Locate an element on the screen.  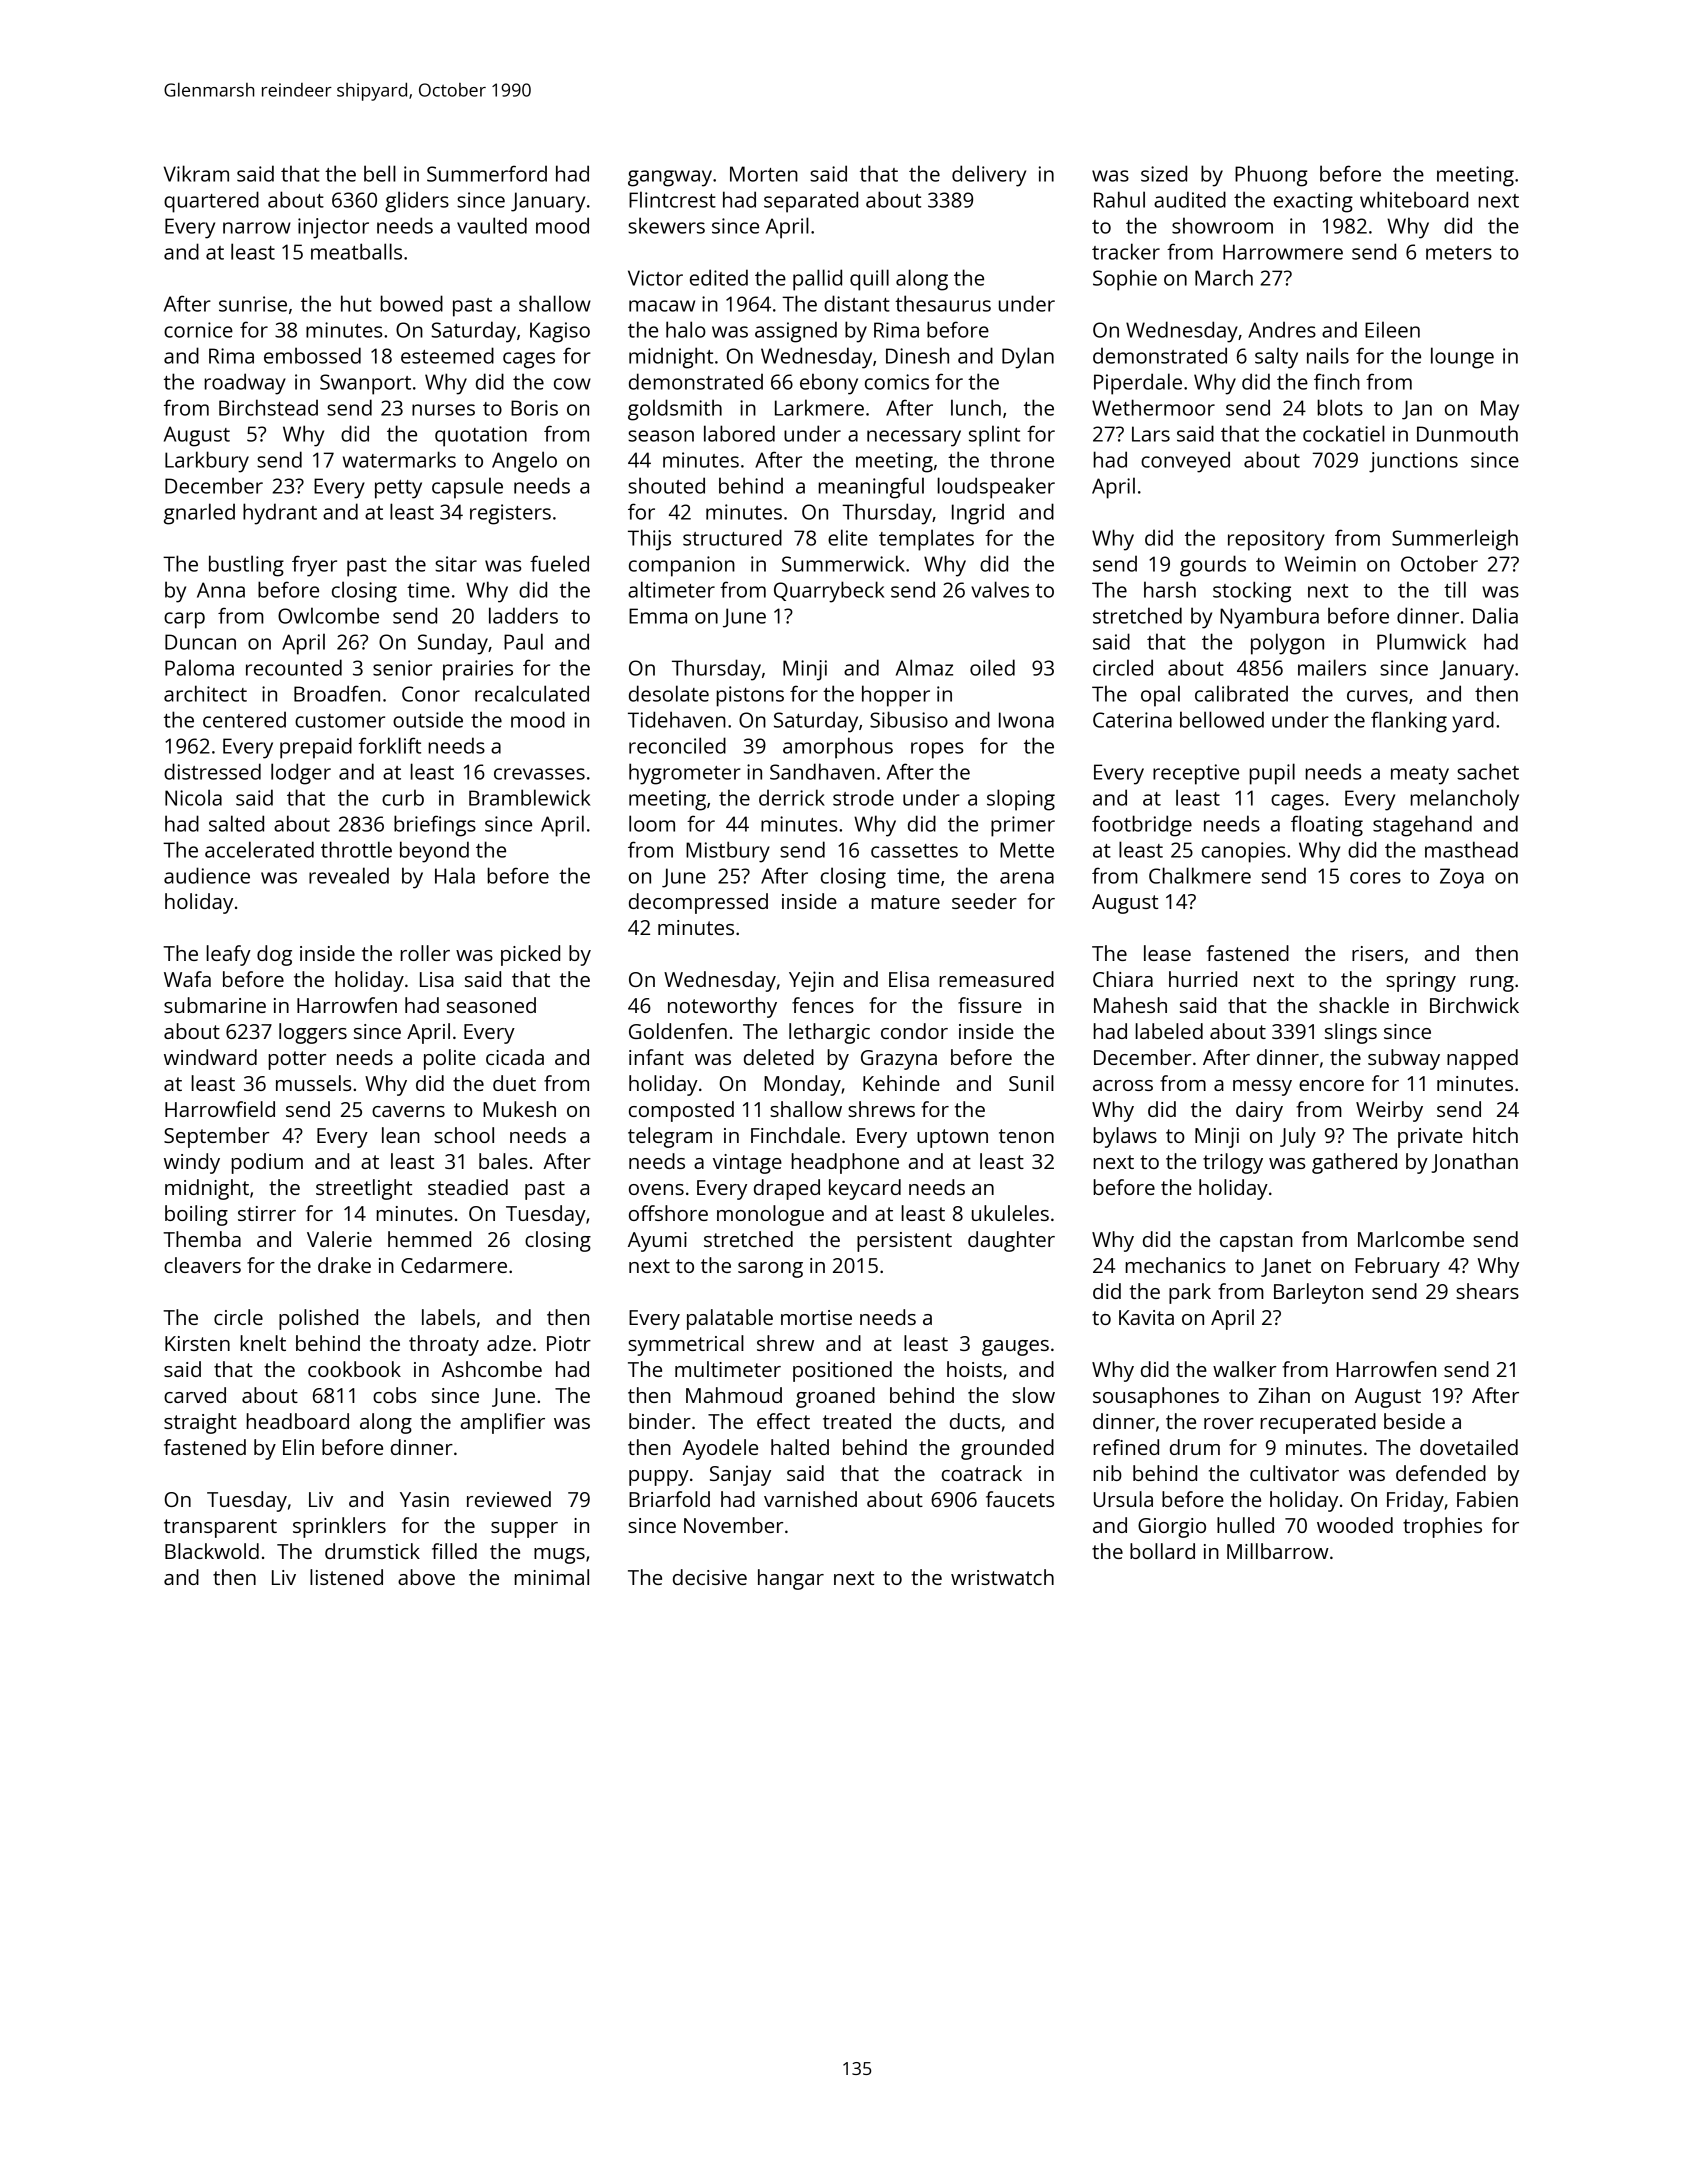
decompressed is located at coordinates (698, 903).
